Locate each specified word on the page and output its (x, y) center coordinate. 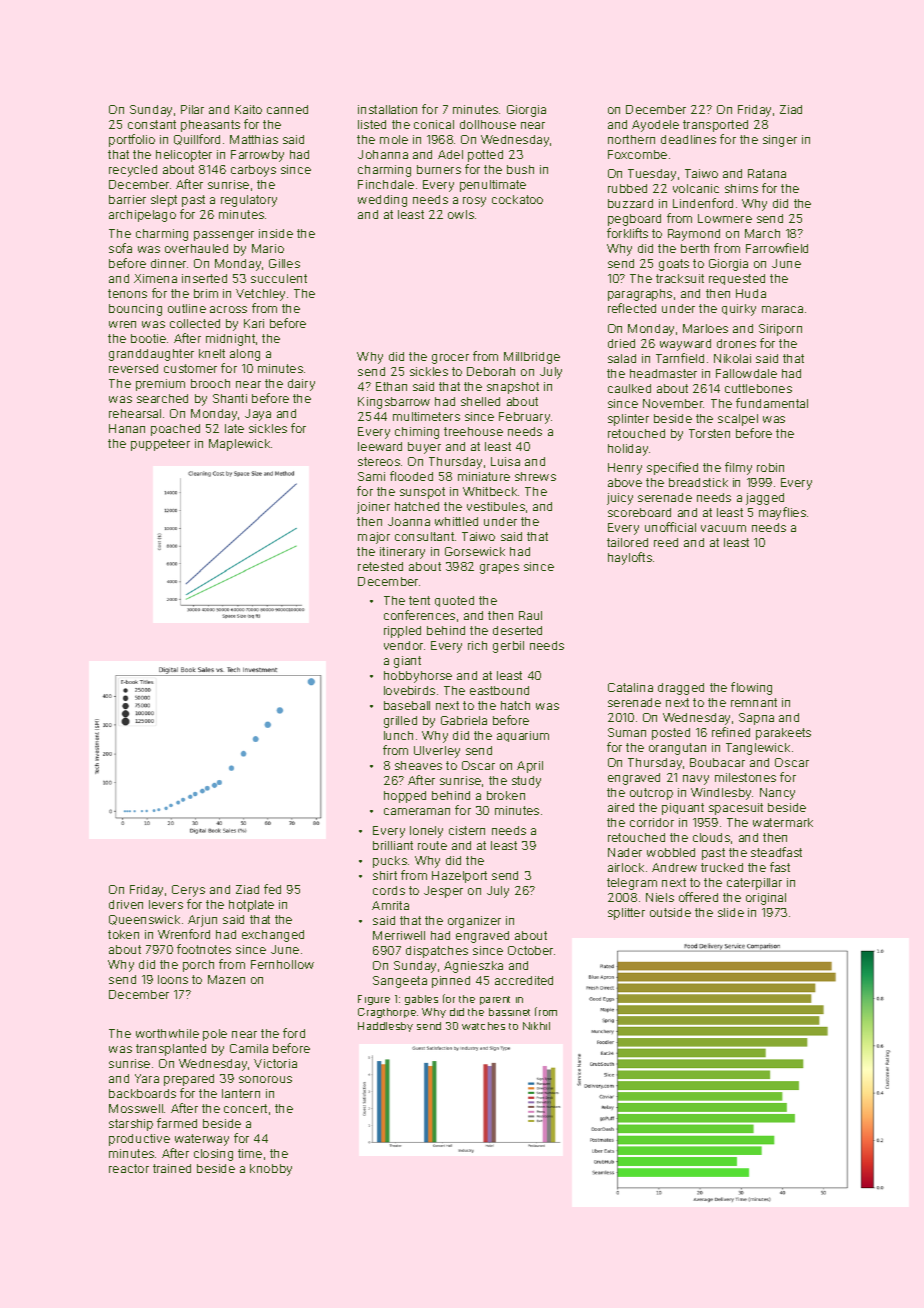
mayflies (782, 513)
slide (731, 912)
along (245, 355)
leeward (380, 446)
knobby (271, 1170)
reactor (129, 1168)
